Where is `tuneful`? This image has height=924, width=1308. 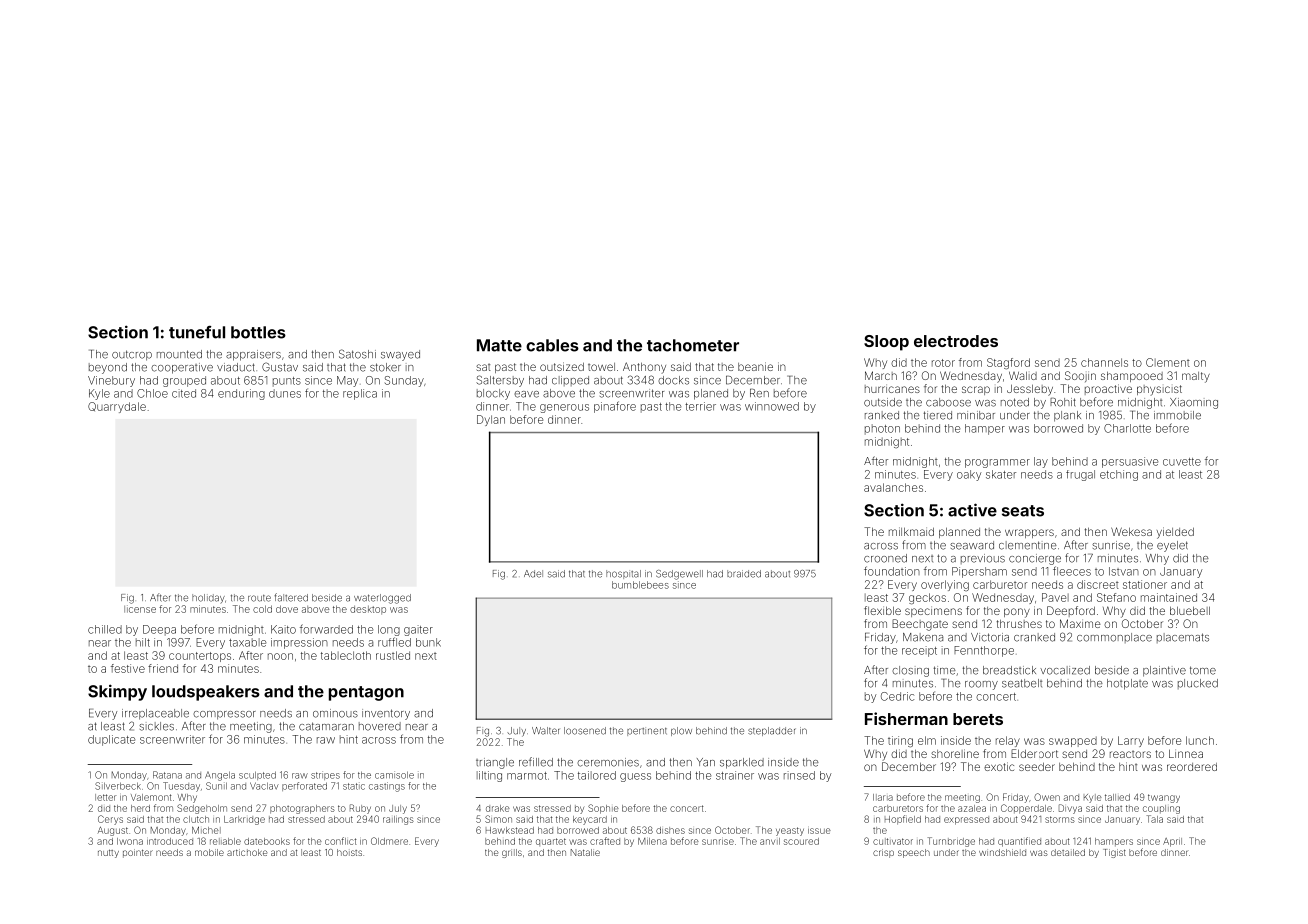 tuneful is located at coordinates (197, 332).
